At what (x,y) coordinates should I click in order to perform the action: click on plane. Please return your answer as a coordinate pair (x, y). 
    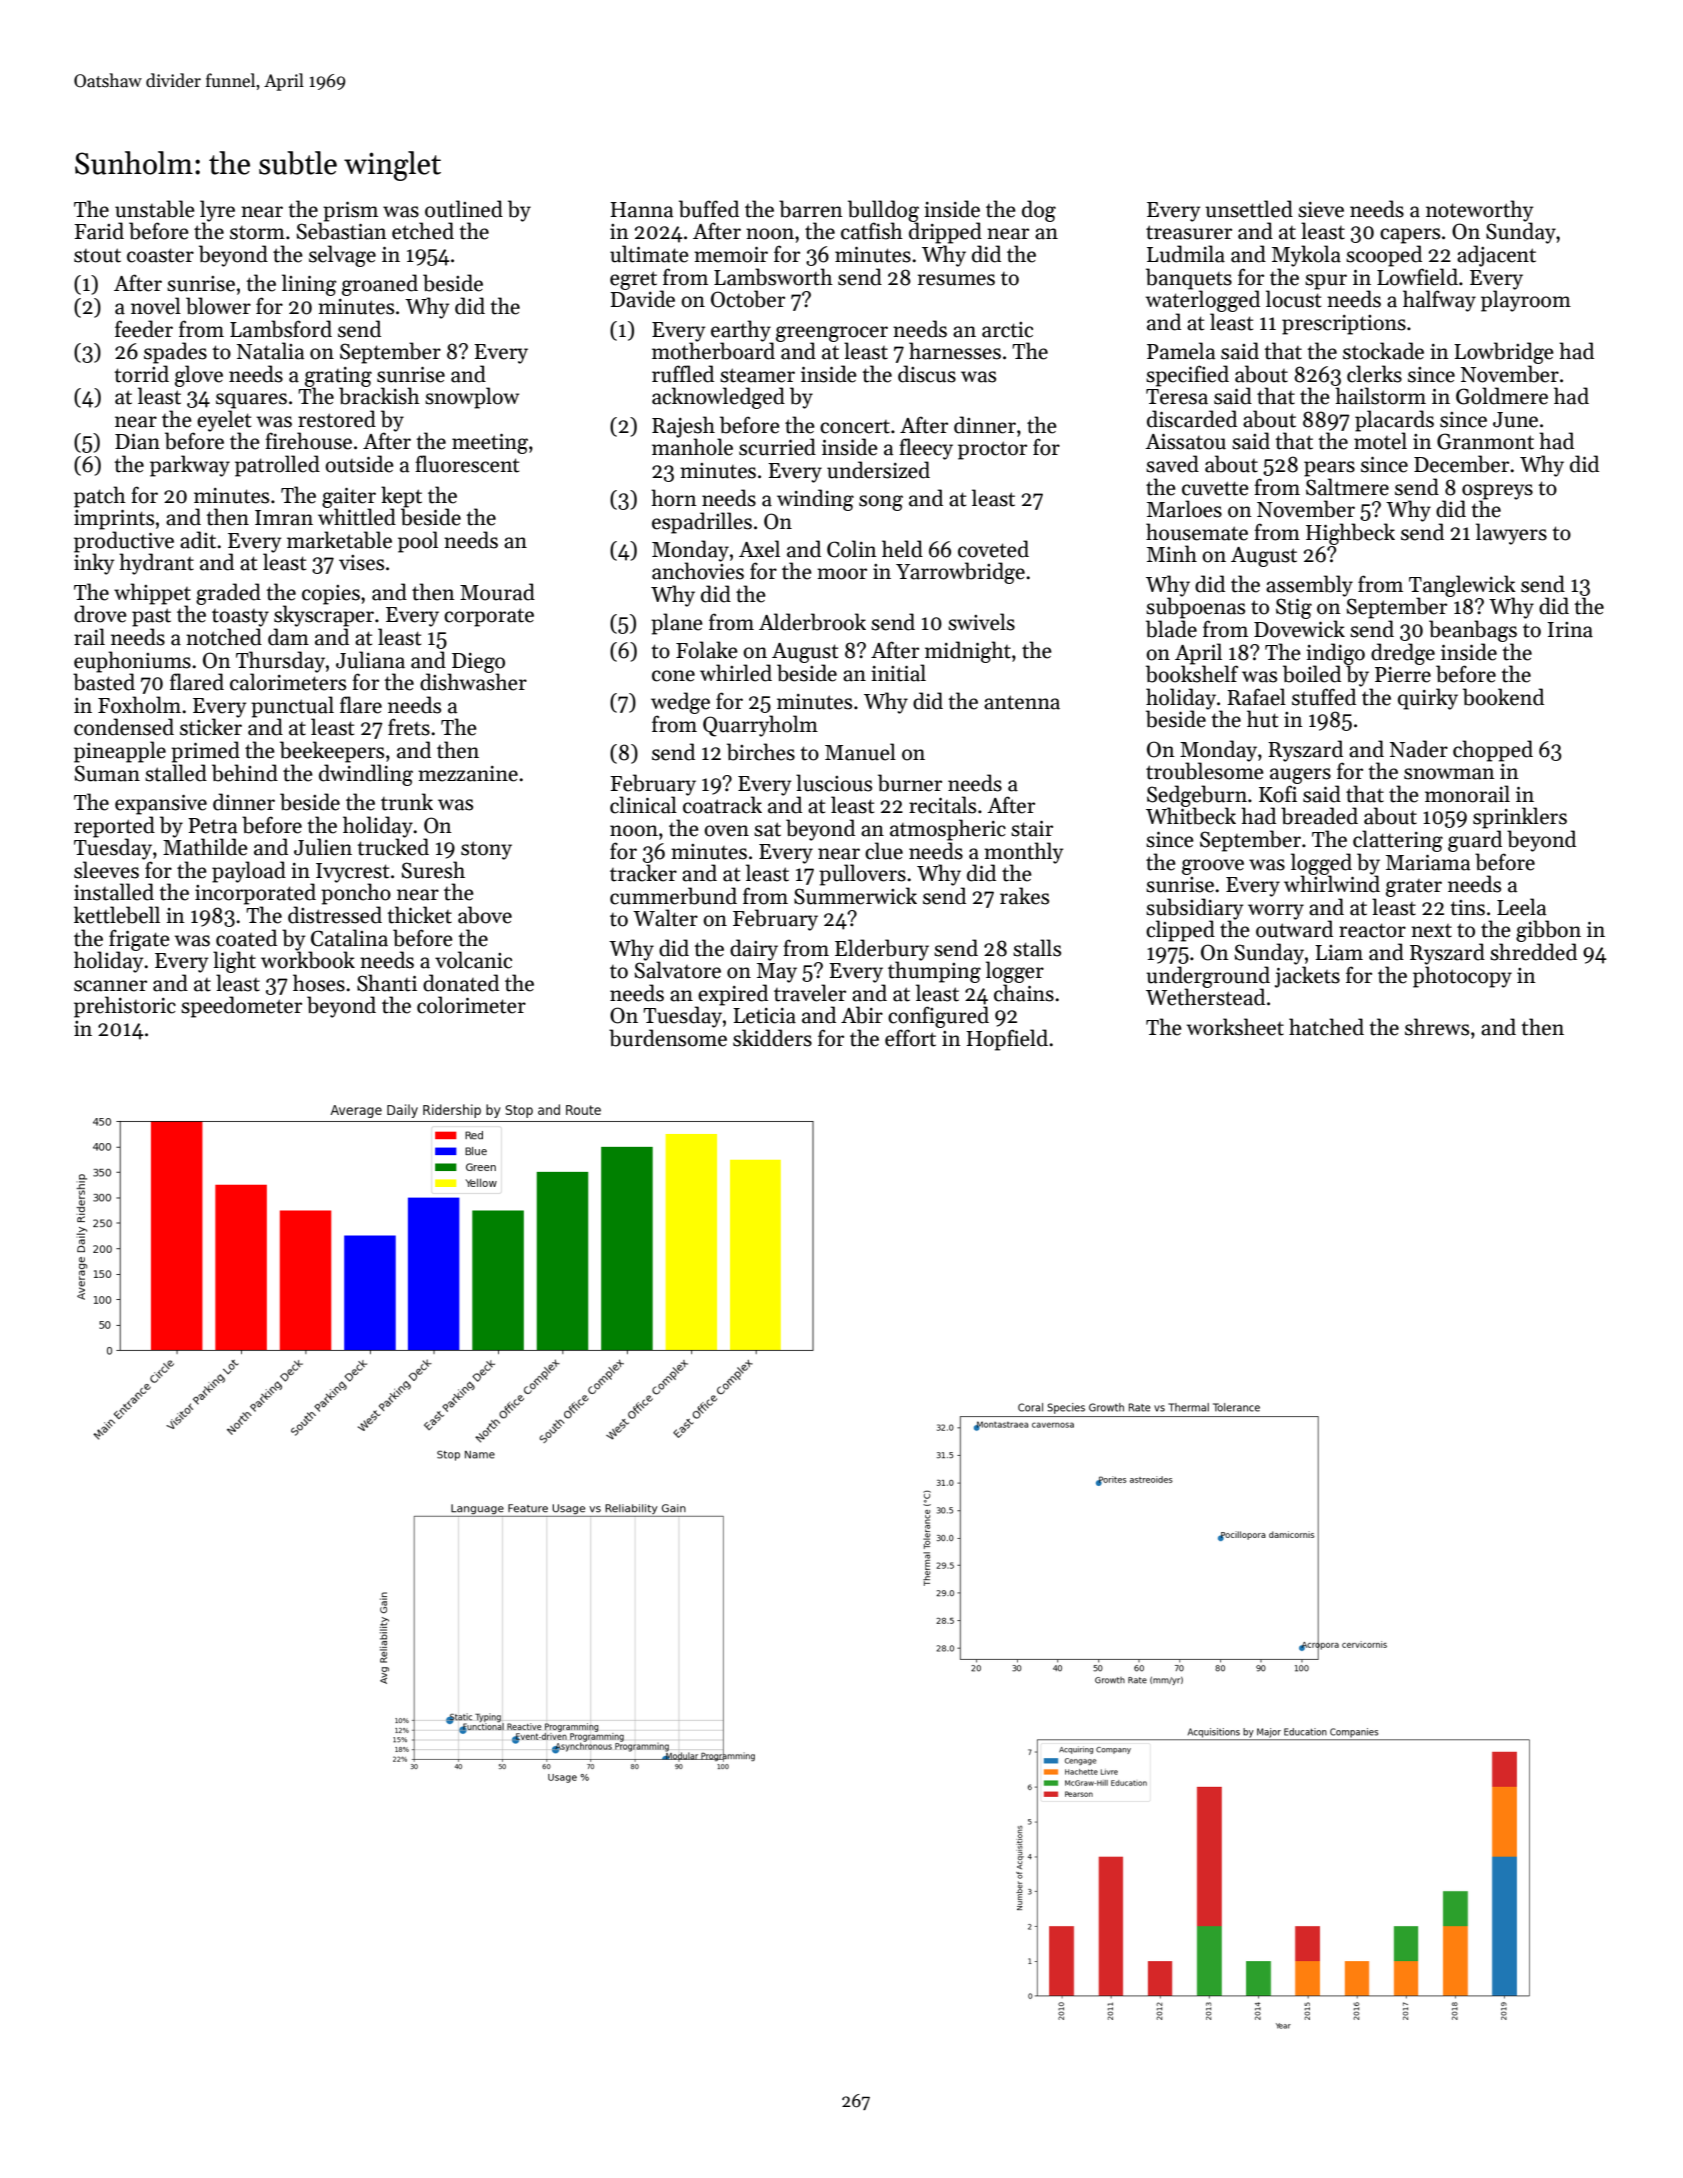
    Looking at the image, I should click on (677, 624).
